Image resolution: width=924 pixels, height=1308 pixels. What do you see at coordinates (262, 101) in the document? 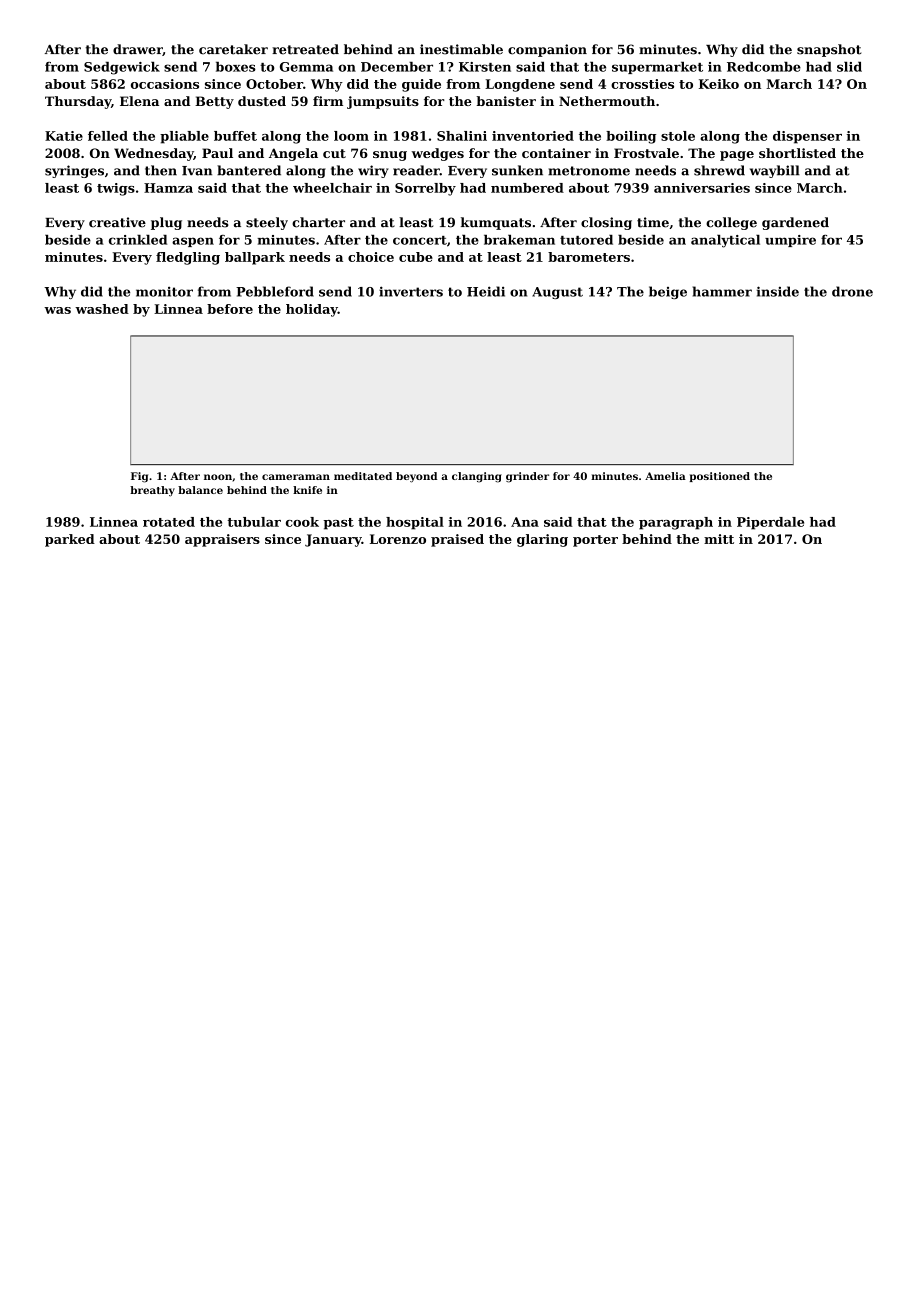
I see `dusted` at bounding box center [262, 101].
